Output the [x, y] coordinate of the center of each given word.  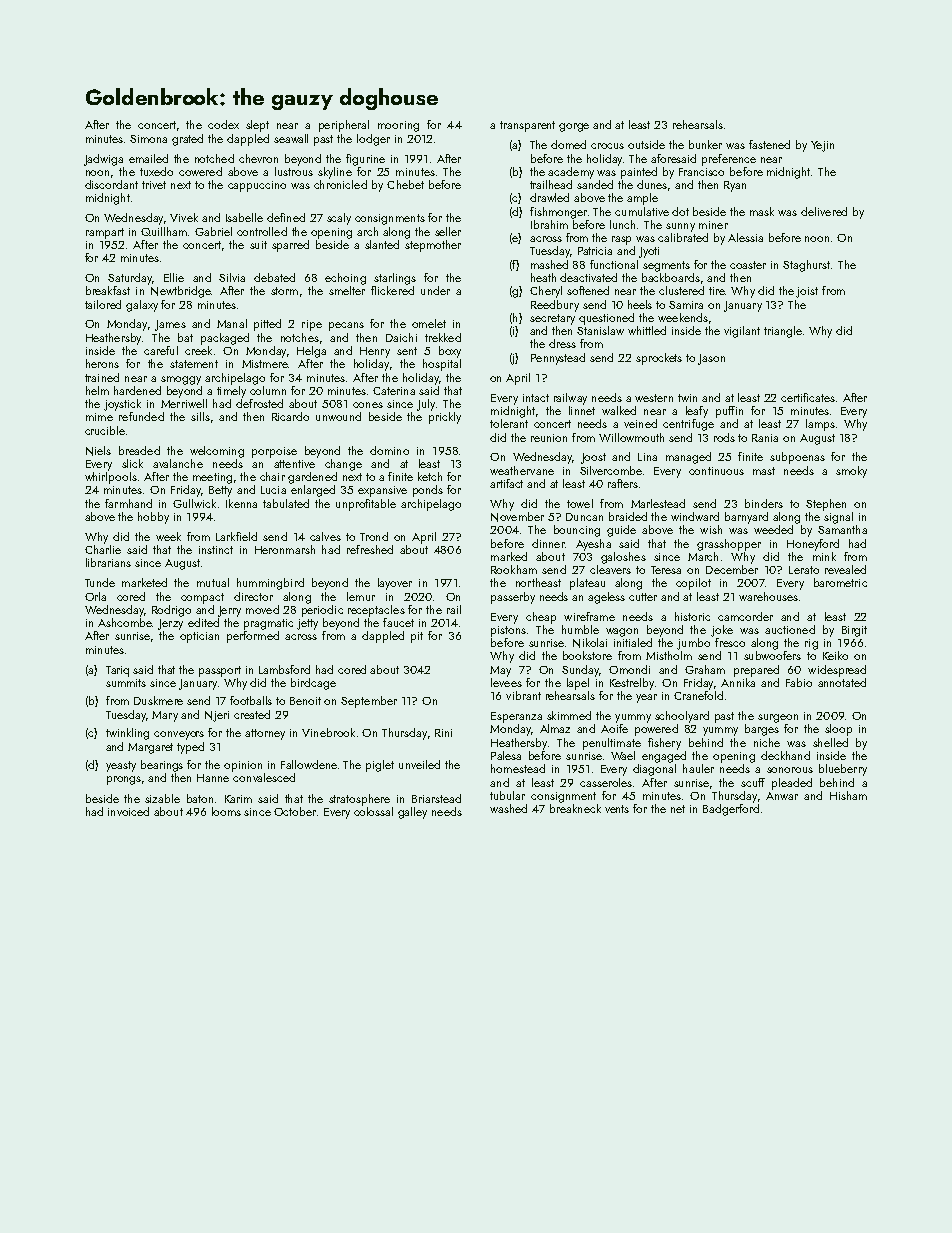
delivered [824, 211]
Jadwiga [103, 160]
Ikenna [241, 503]
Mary [165, 716]
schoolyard [682, 717]
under [435, 290]
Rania [765, 438]
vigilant [742, 332]
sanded [595, 184]
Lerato [804, 570]
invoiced [128, 811]
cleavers [610, 569]
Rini [443, 733]
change [343, 465]
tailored [103, 304]
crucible [105, 430]
